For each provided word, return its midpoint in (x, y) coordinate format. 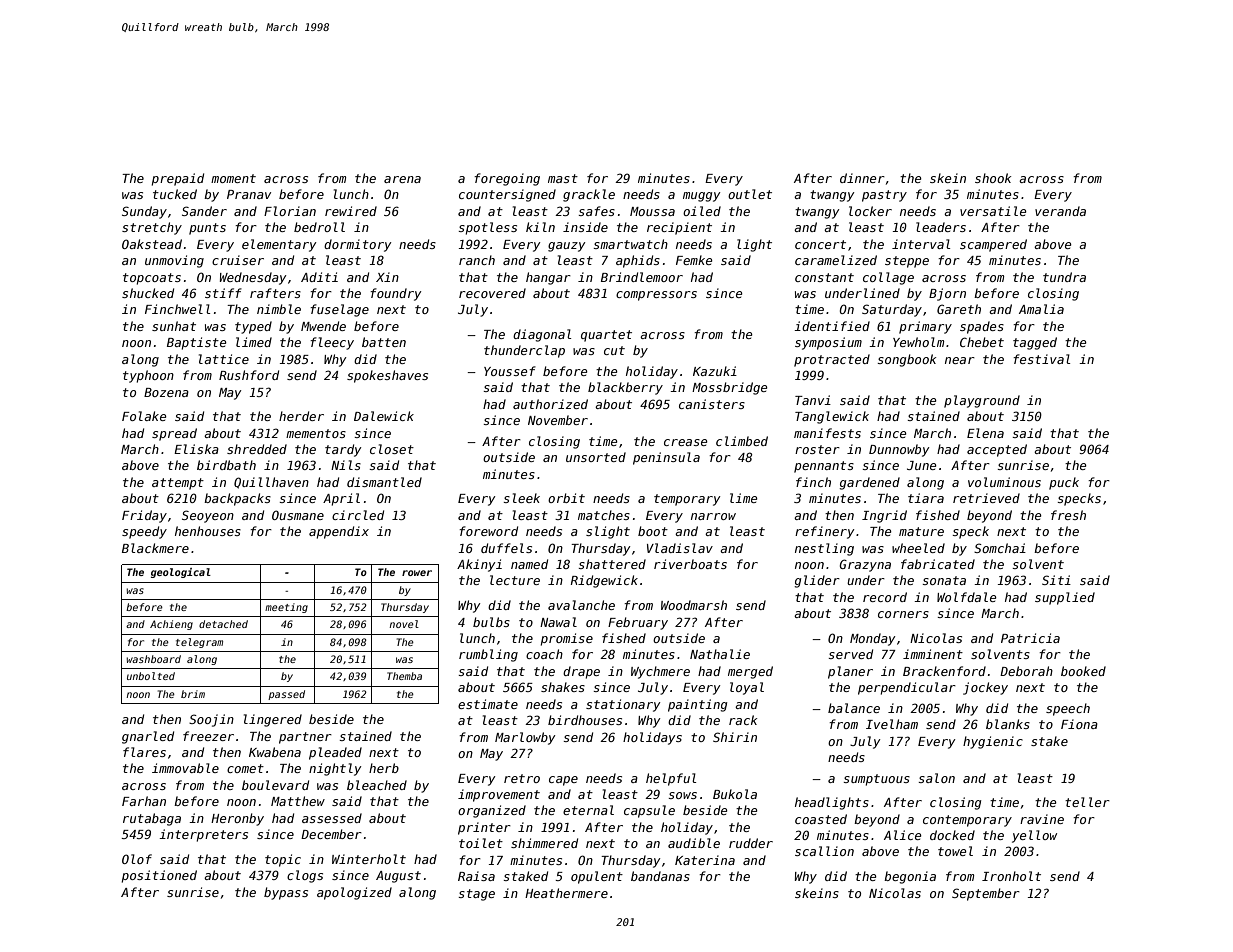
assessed (332, 818)
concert (820, 244)
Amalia (1041, 309)
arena (402, 179)
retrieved (986, 498)
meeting (286, 608)
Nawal (558, 622)
